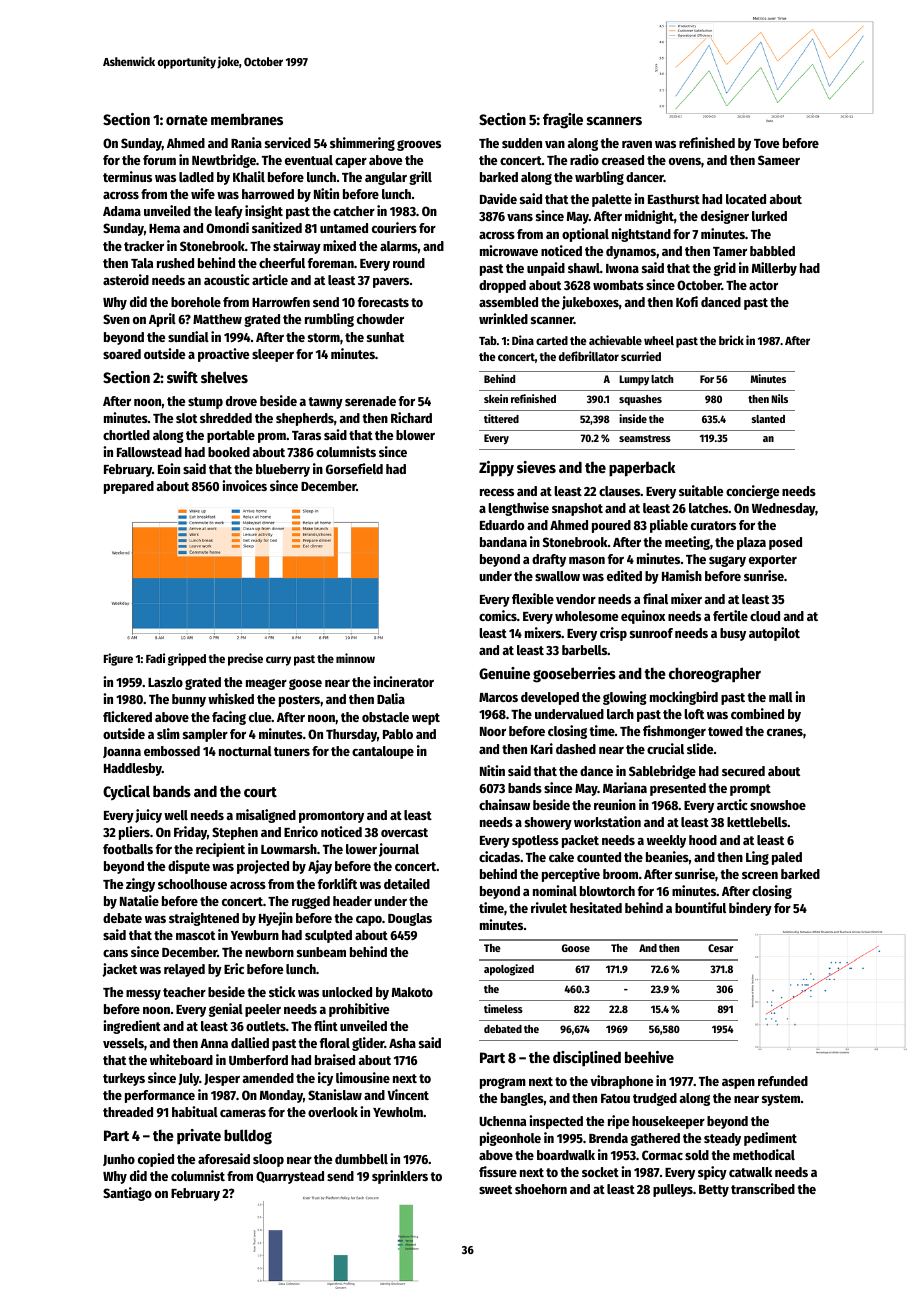  What do you see at coordinates (326, 1025) in the screenshot?
I see `flint` at bounding box center [326, 1025].
